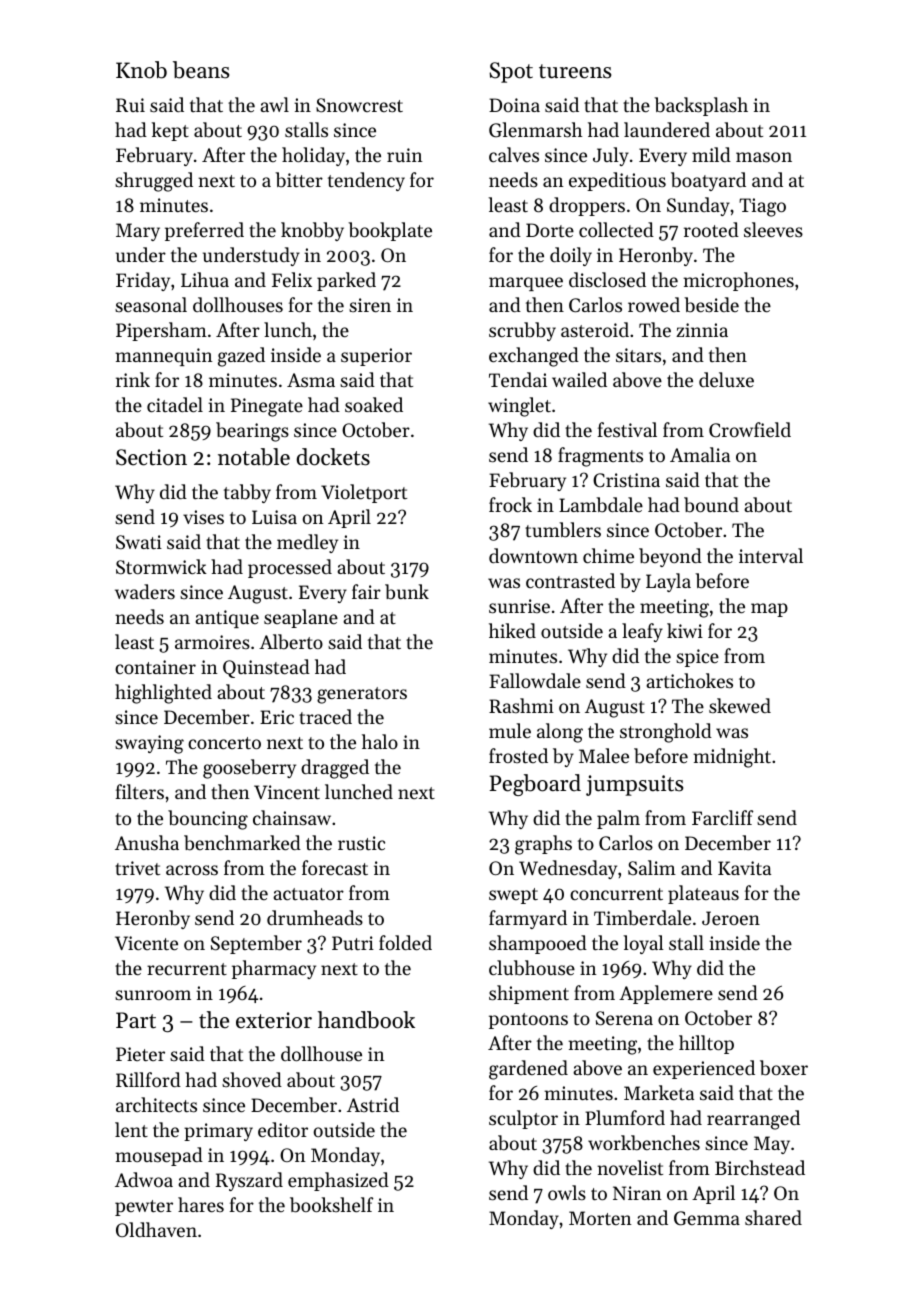  Describe the element at coordinates (252, 1079) in the screenshot. I see `shoved` at that location.
